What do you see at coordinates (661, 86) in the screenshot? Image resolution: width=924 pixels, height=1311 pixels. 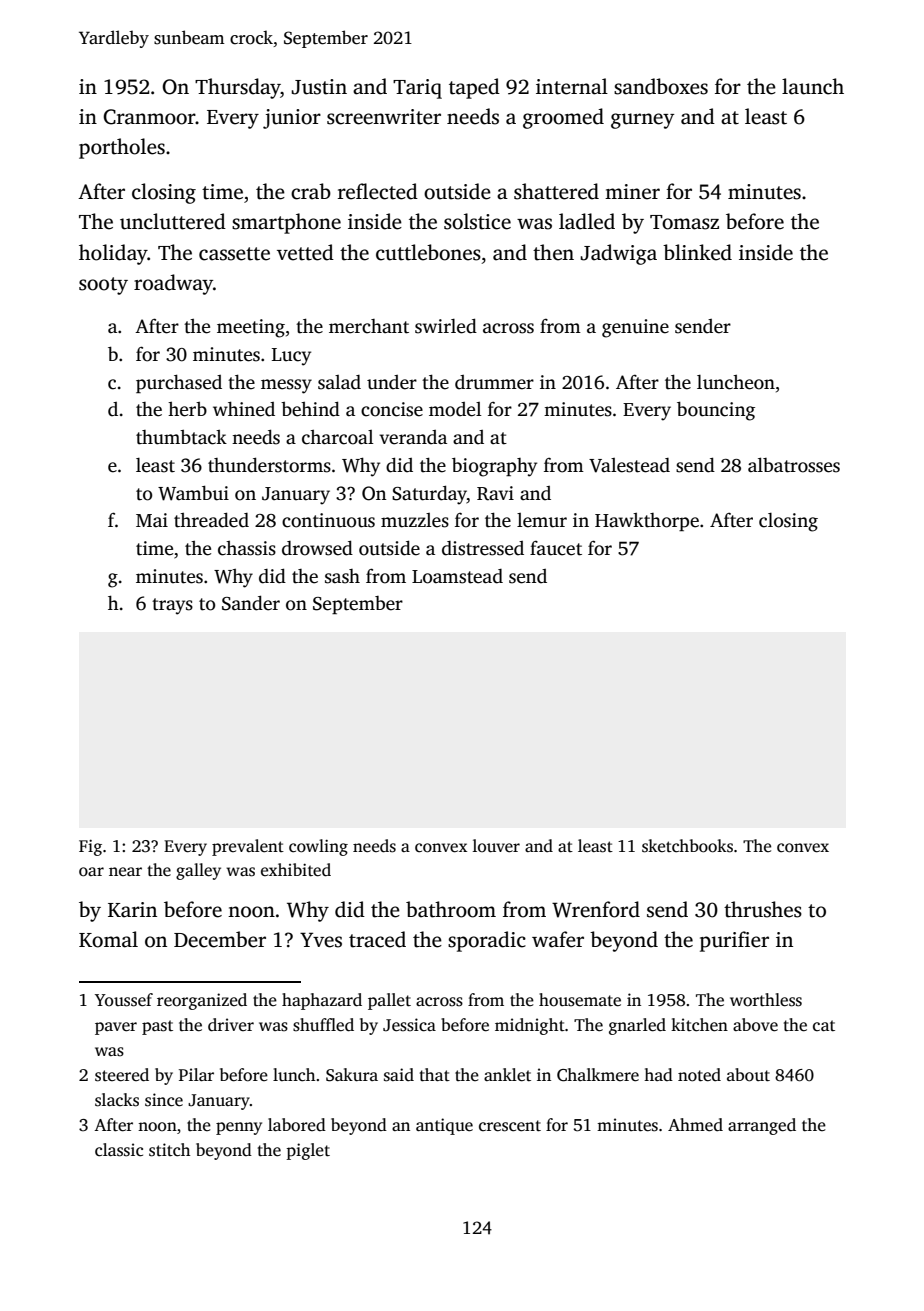 I see `sandboxes` at bounding box center [661, 86].
